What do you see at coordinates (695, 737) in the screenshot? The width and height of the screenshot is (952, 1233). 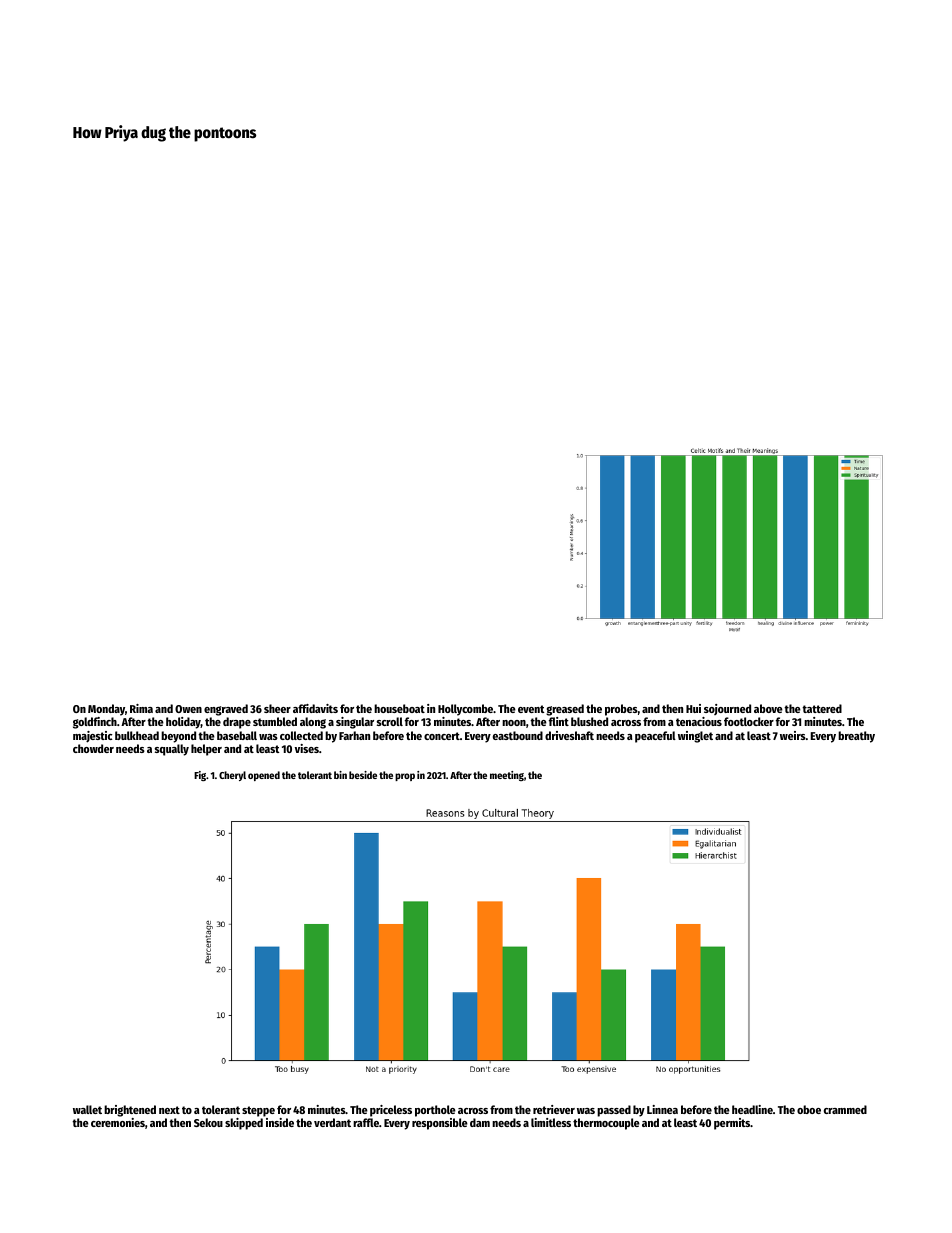 I see `winglet` at bounding box center [695, 737].
